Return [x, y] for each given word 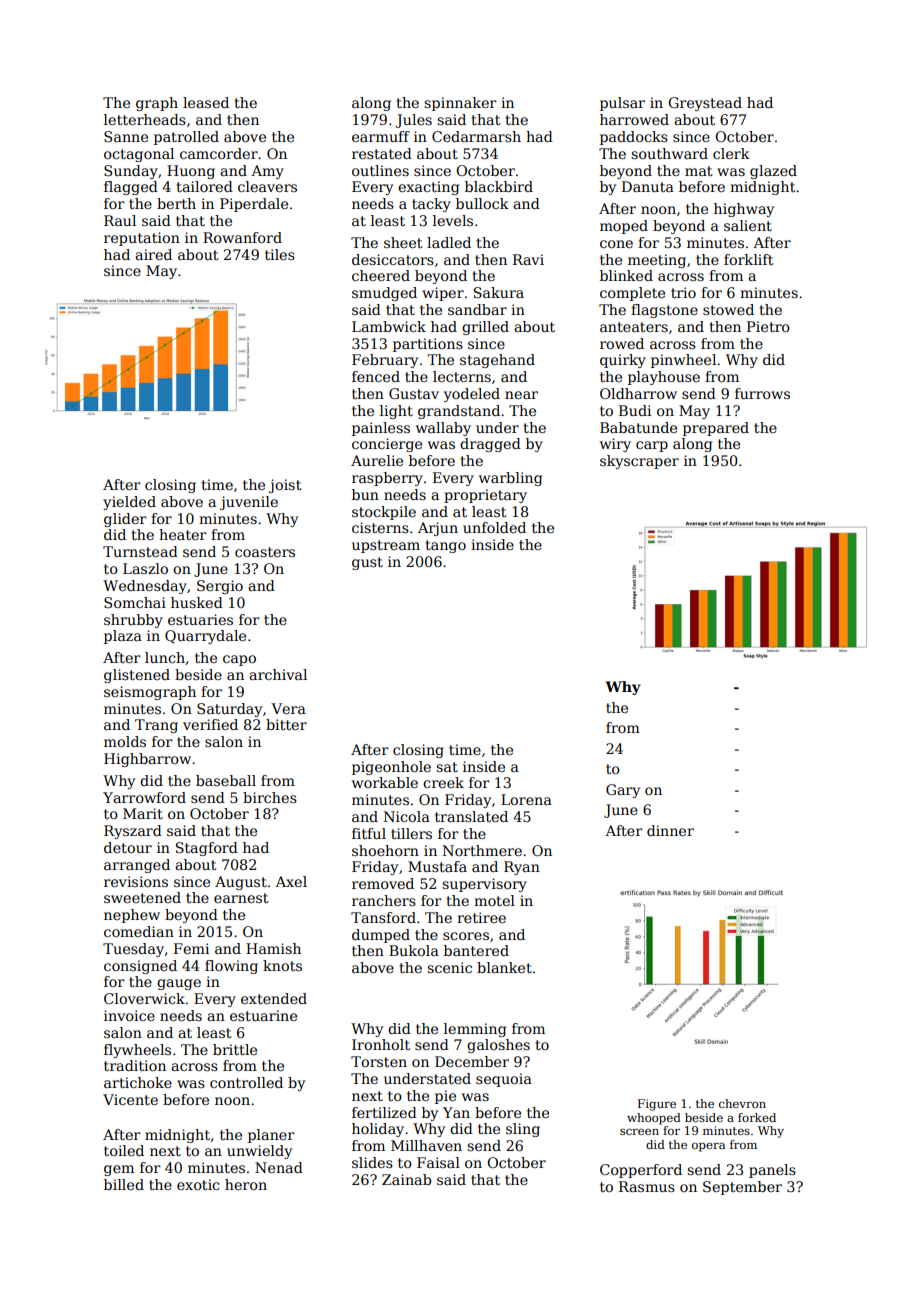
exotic [198, 1184]
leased [206, 102]
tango [445, 546]
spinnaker [460, 104]
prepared [716, 429]
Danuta [648, 186]
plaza [123, 637]
